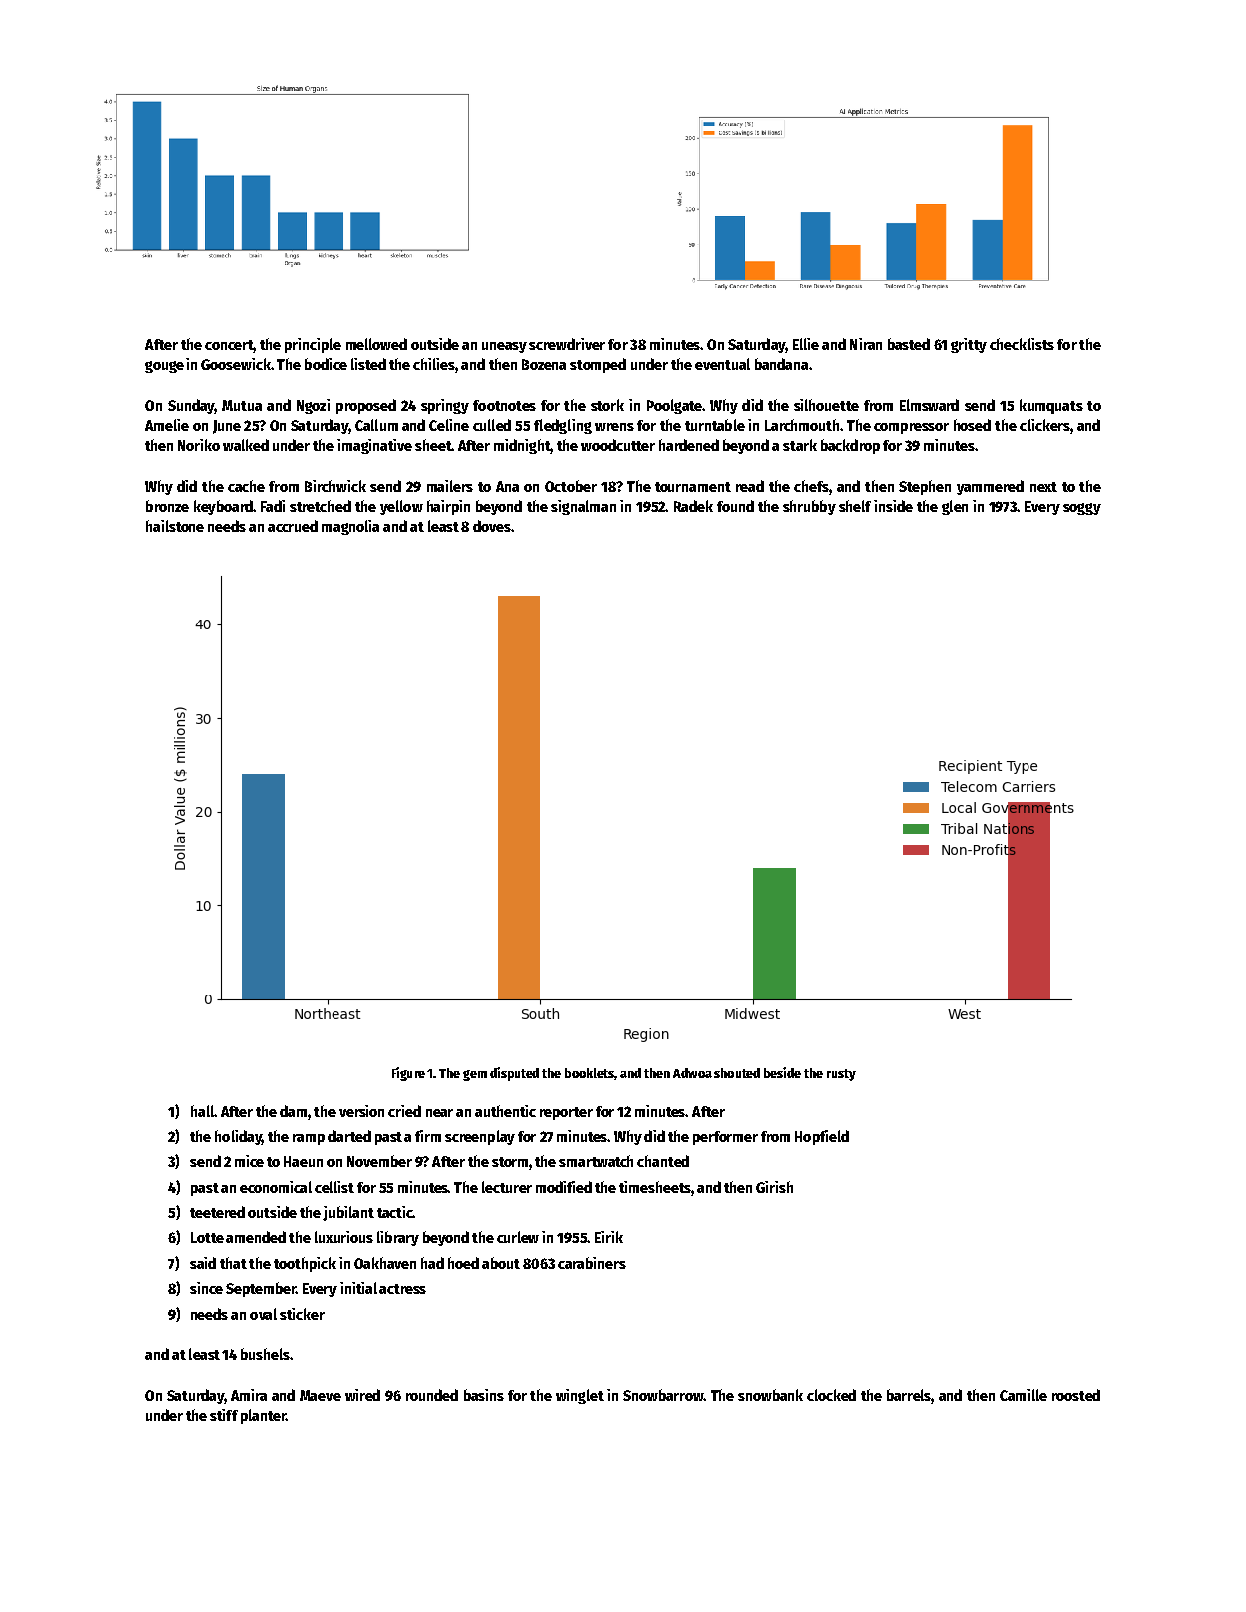 This screenshot has width=1246, height=1612. I want to click on rusty, so click(841, 1075).
